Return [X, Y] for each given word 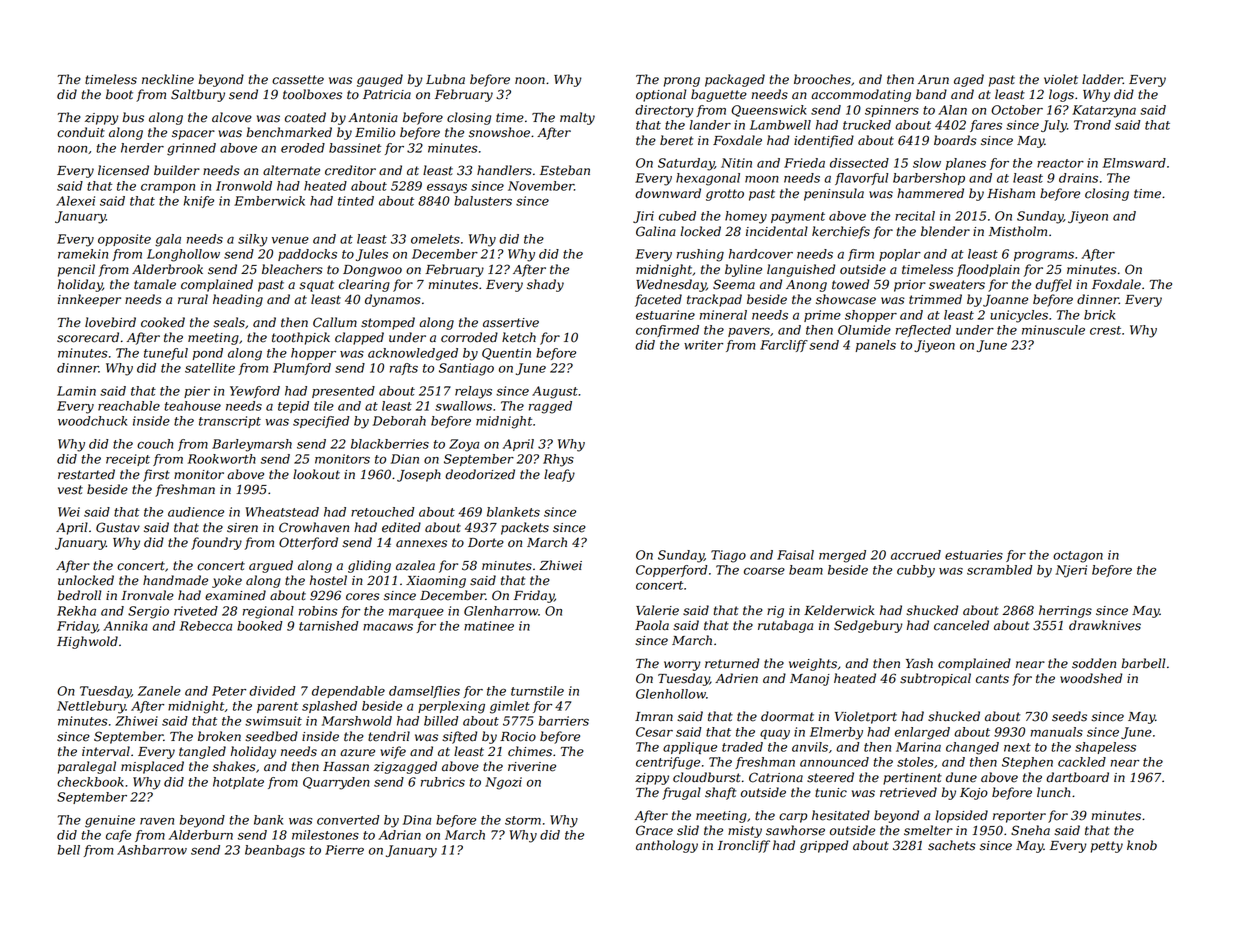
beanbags [275, 851]
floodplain [988, 270]
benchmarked [289, 132]
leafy [559, 475]
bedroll [79, 595]
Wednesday [671, 285]
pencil [76, 270]
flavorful [861, 179]
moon [762, 179]
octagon [1078, 557]
